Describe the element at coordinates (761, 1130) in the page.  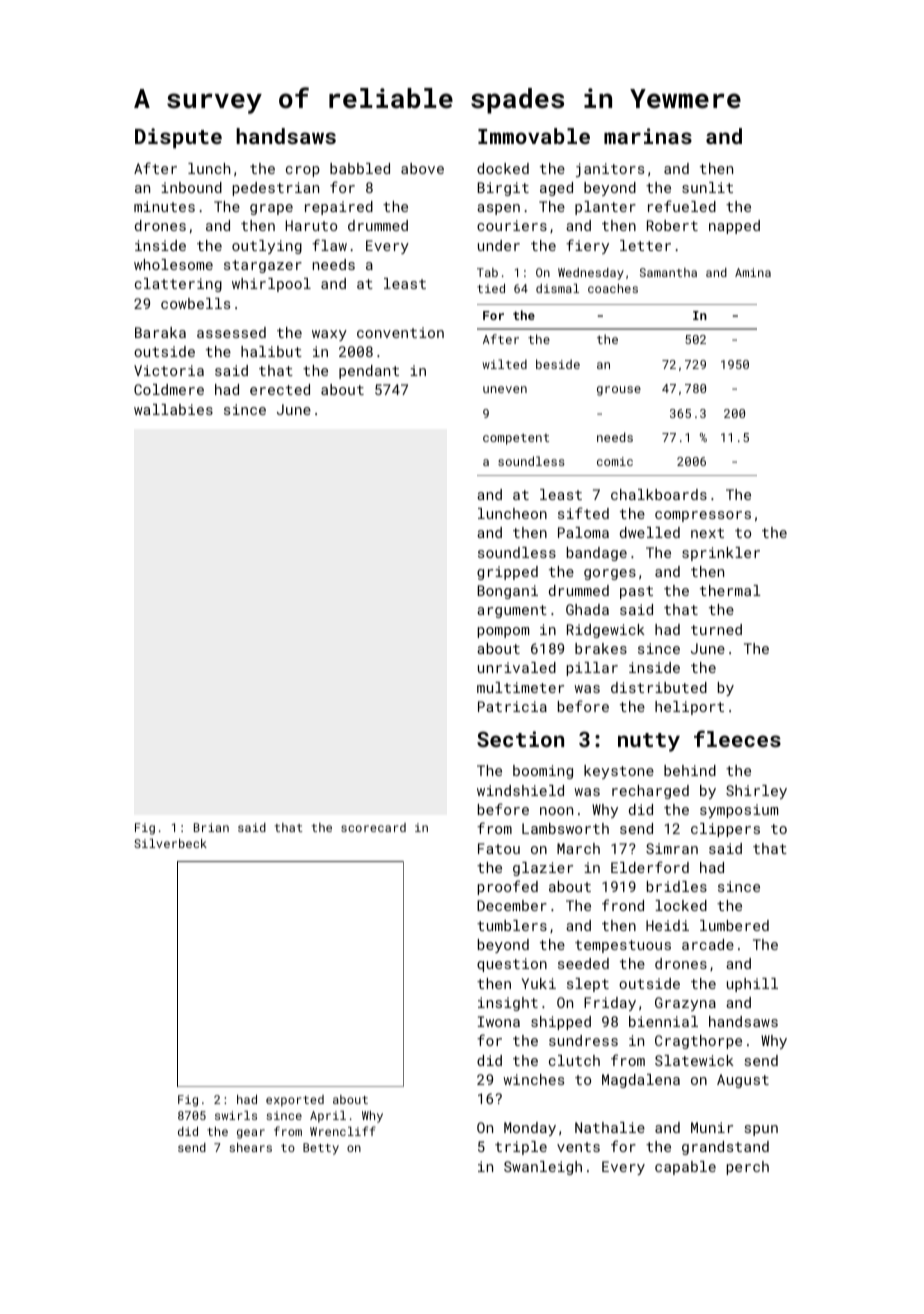
I see `spun` at that location.
